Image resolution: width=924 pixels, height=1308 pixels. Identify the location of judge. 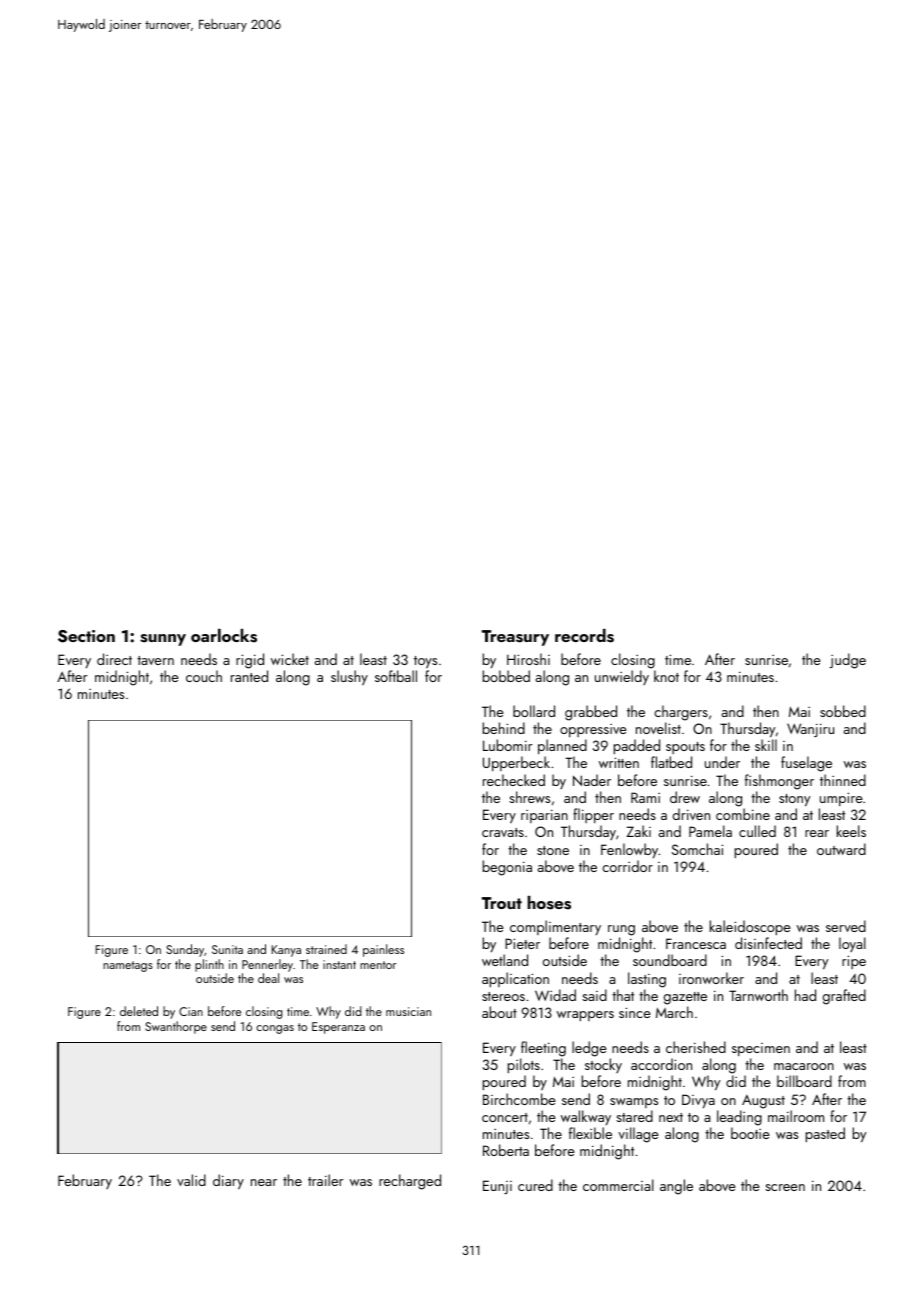
(848, 661).
